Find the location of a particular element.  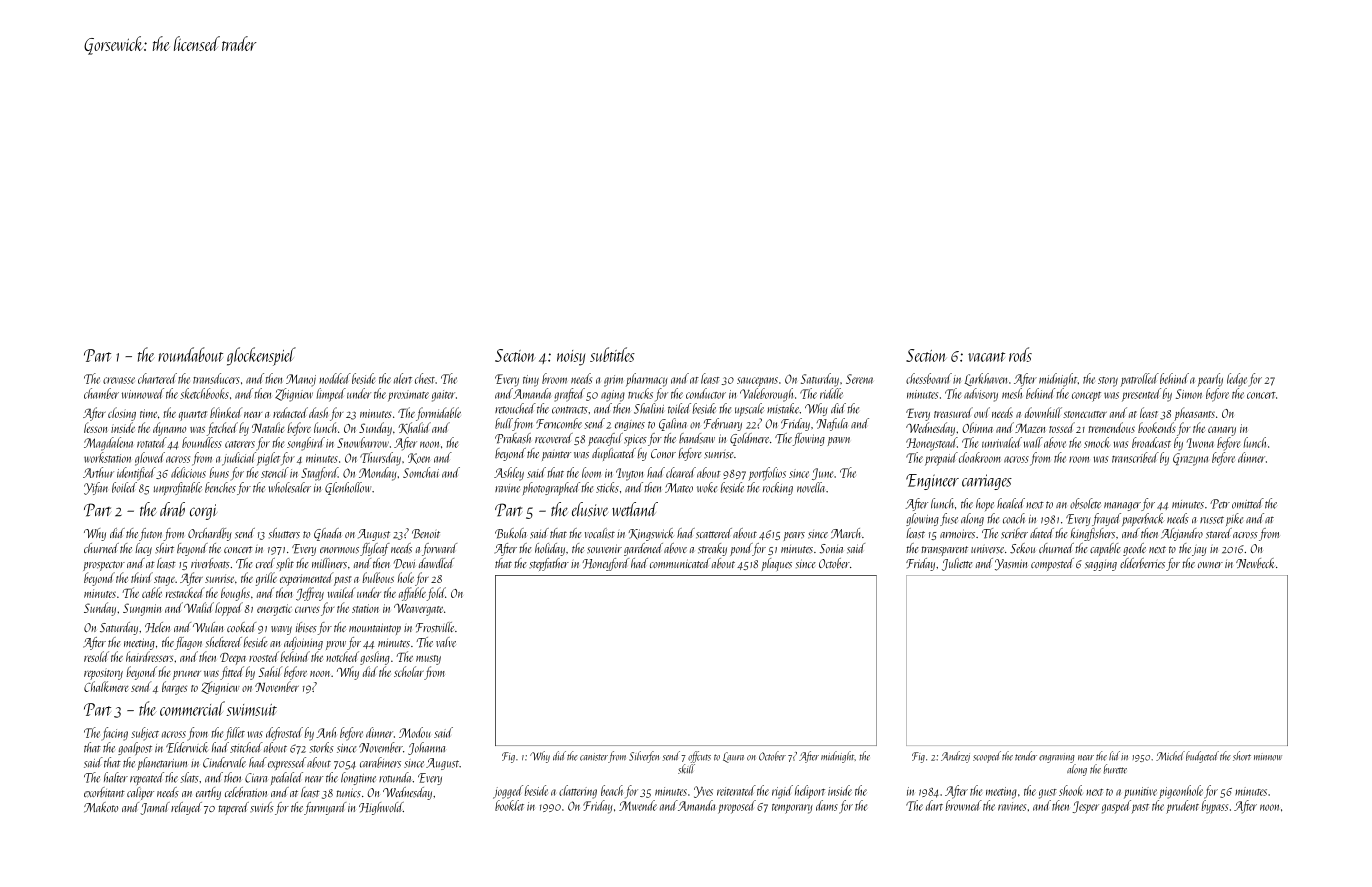

resold is located at coordinates (96, 656).
